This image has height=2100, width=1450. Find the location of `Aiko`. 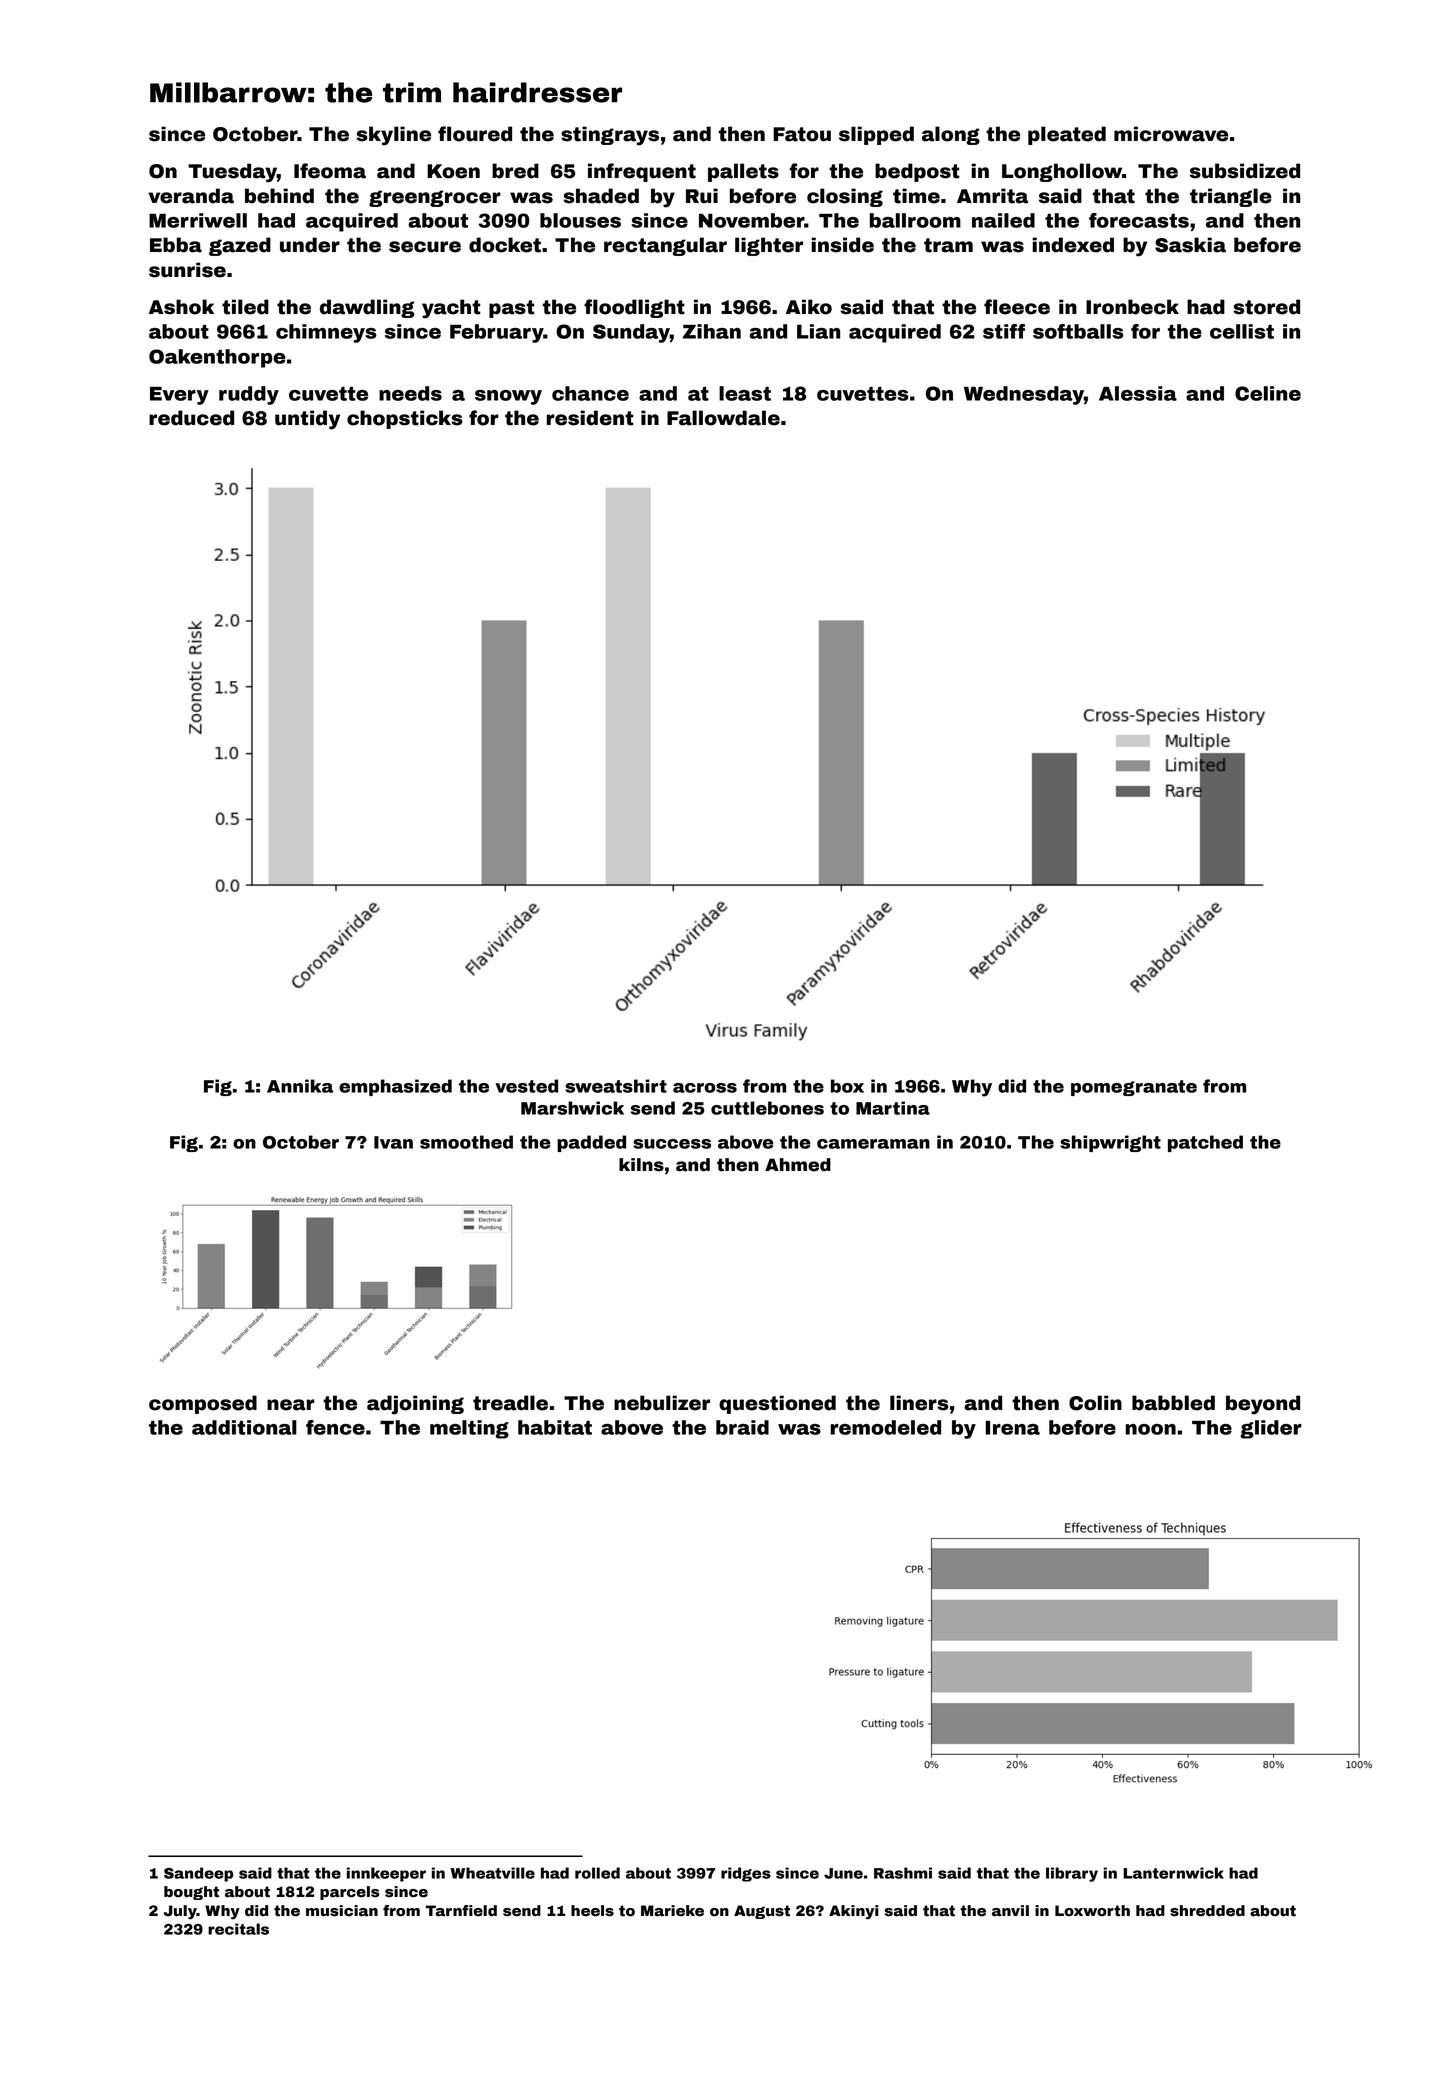

Aiko is located at coordinates (809, 307).
